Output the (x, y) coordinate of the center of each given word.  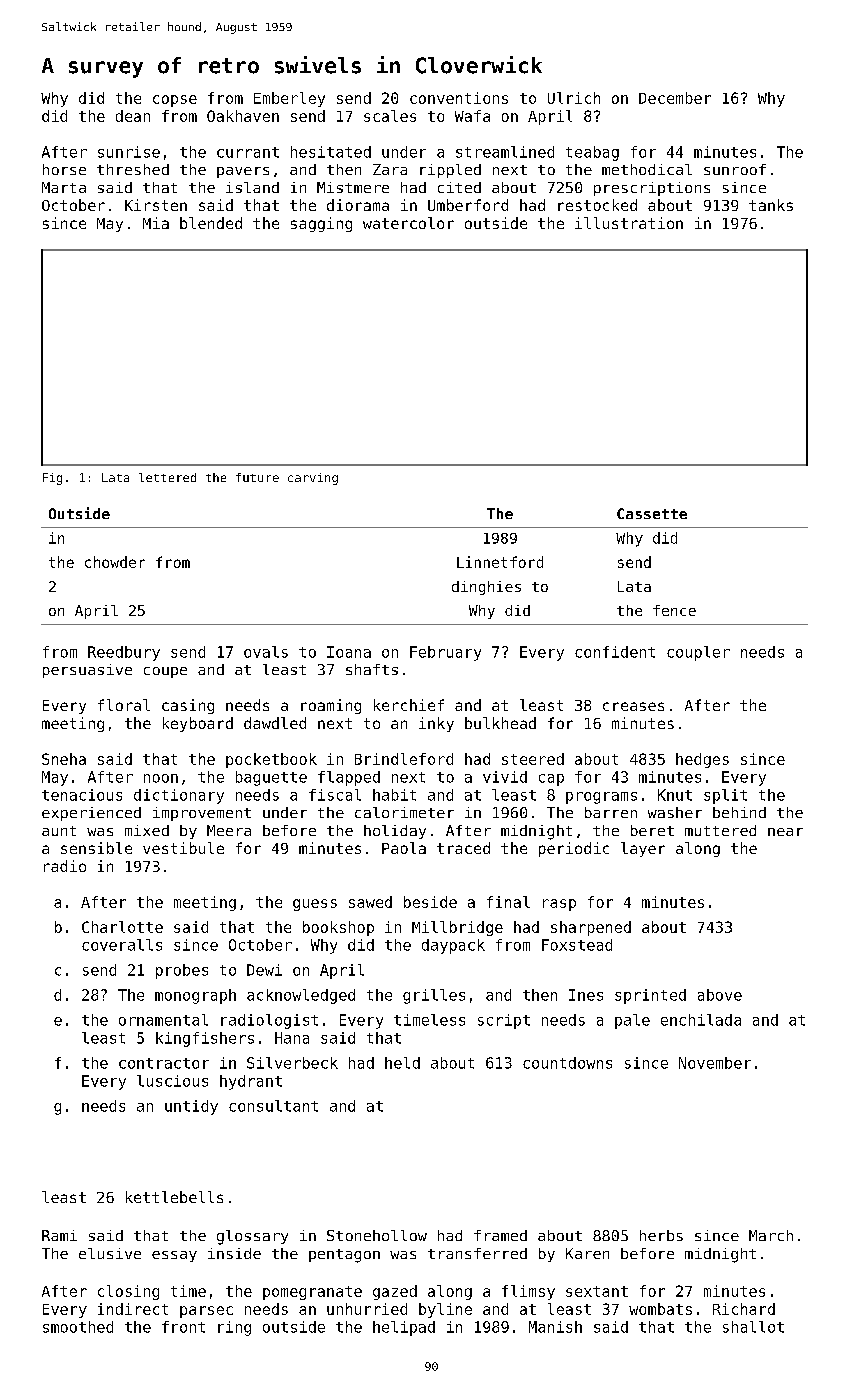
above (720, 995)
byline (445, 1310)
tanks (771, 205)
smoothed (78, 1327)
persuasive (87, 671)
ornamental (163, 1020)
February (445, 653)
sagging (321, 224)
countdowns (567, 1063)
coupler (698, 653)
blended (211, 223)
